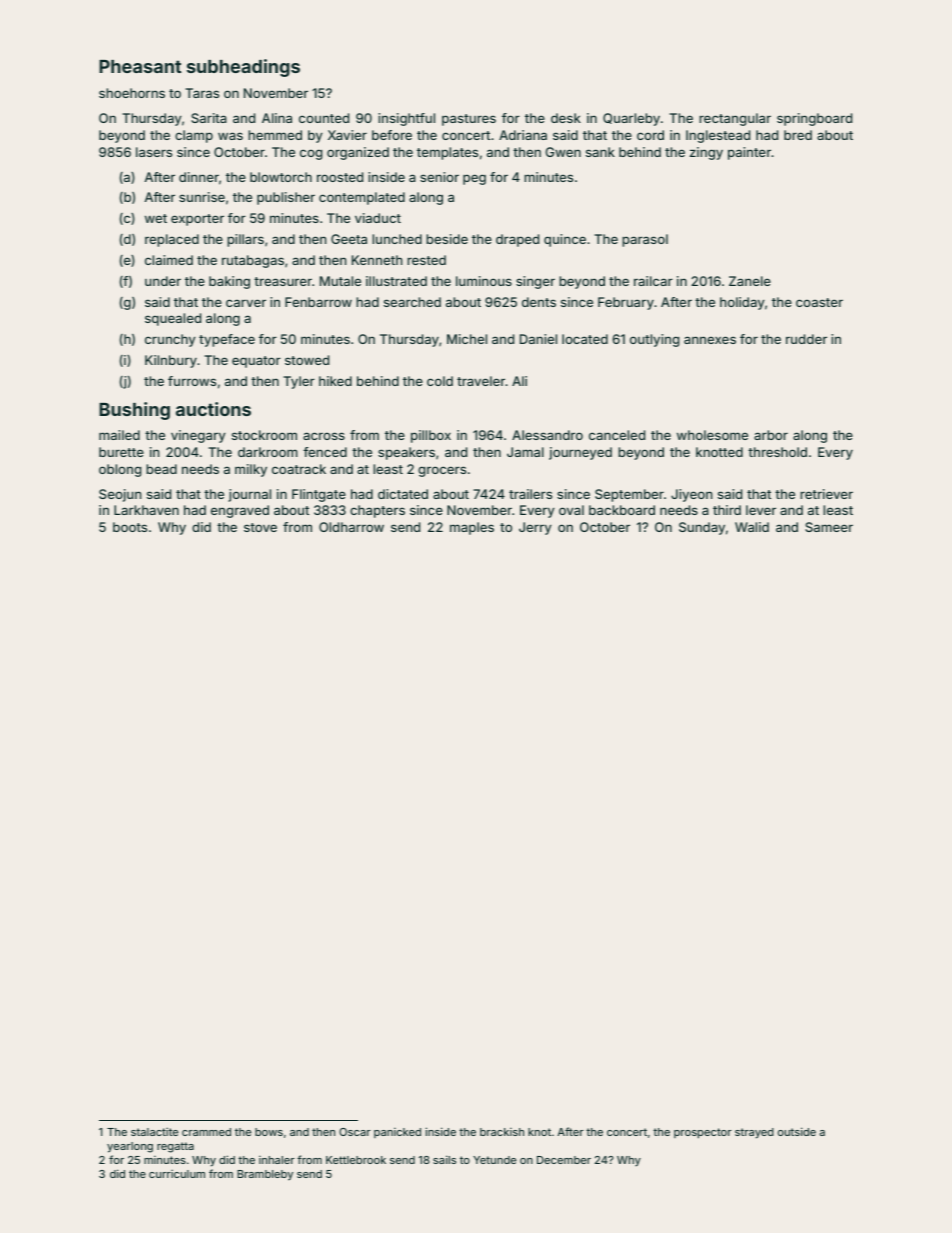 The image size is (952, 1233). I want to click on viaduct, so click(378, 218).
